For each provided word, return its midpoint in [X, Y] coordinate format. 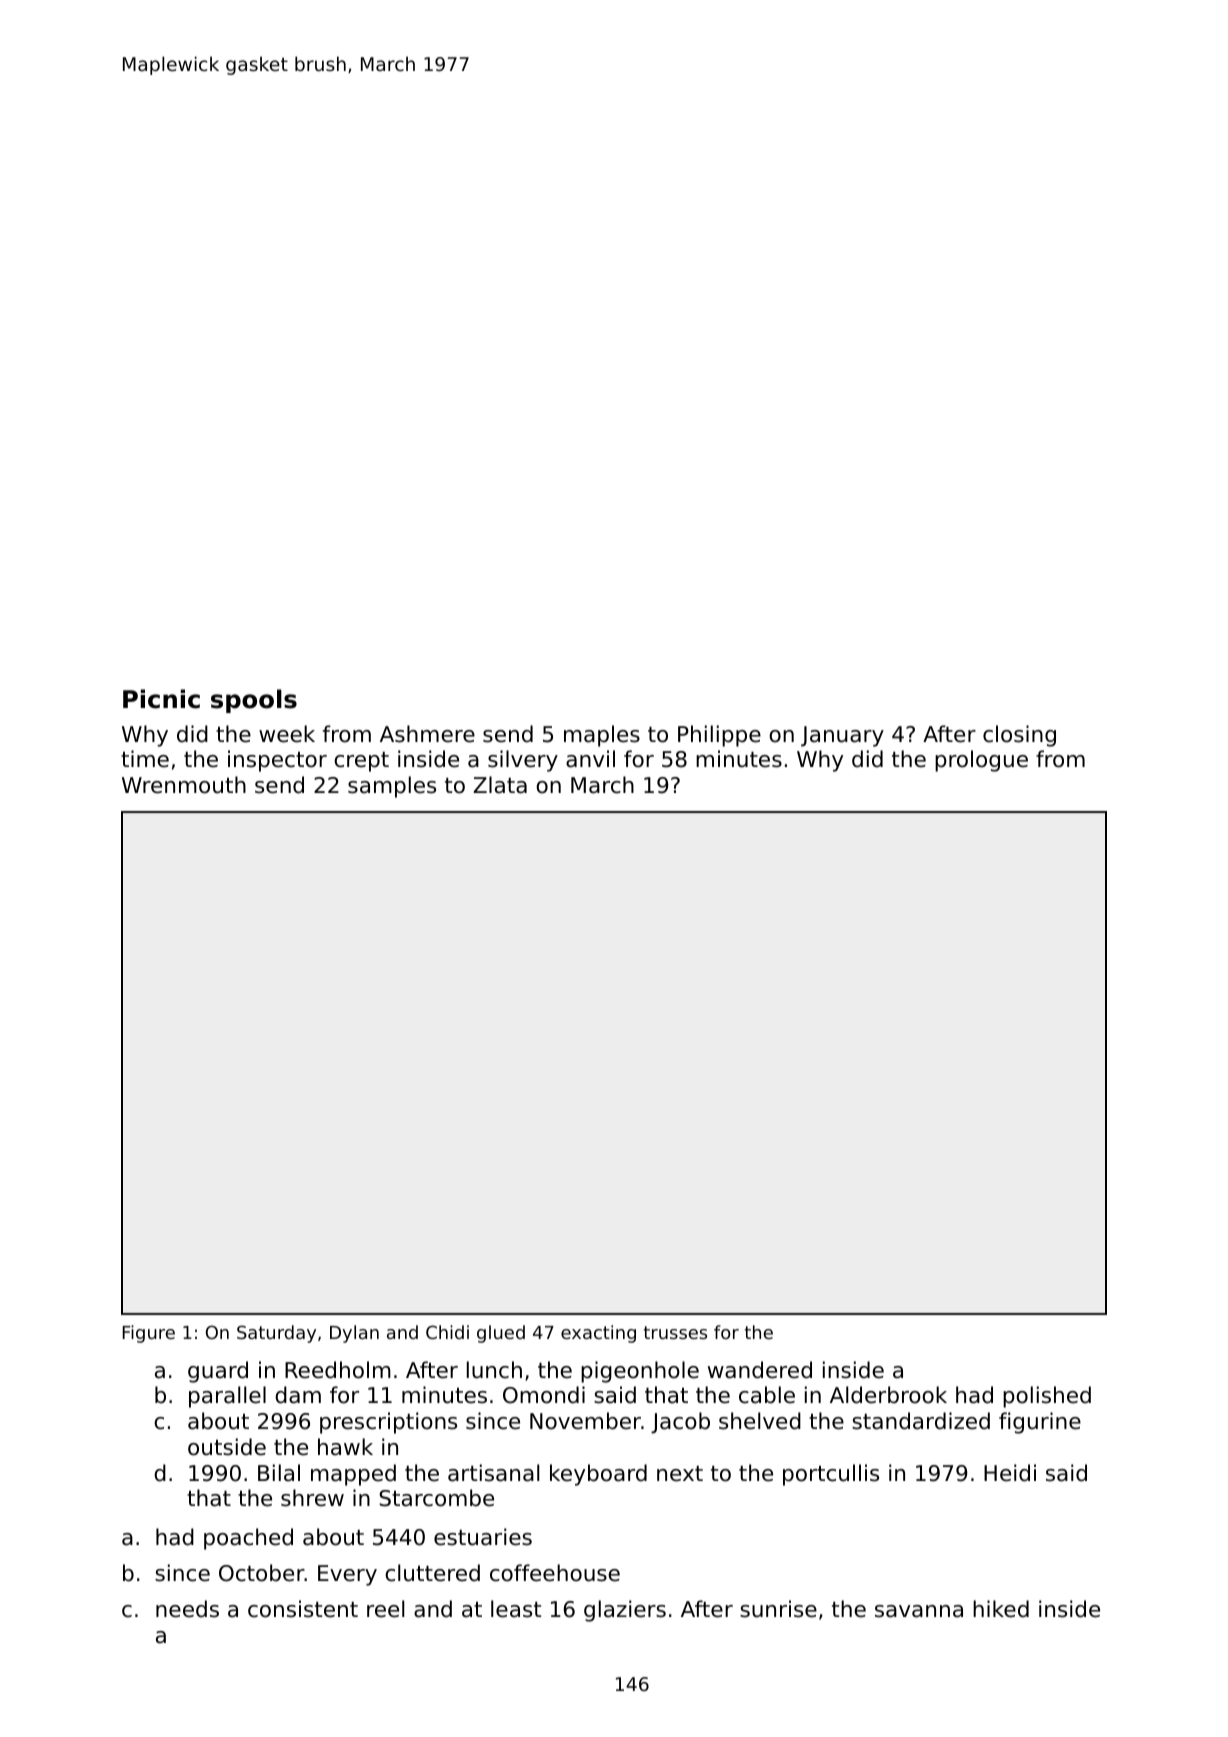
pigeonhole [640, 1372]
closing [1019, 736]
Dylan [354, 1334]
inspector [277, 761]
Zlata [500, 785]
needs [187, 1609]
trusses [675, 1332]
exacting [598, 1334]
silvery [523, 761]
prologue [981, 761]
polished [1047, 1397]
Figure [149, 1334]
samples [392, 787]
